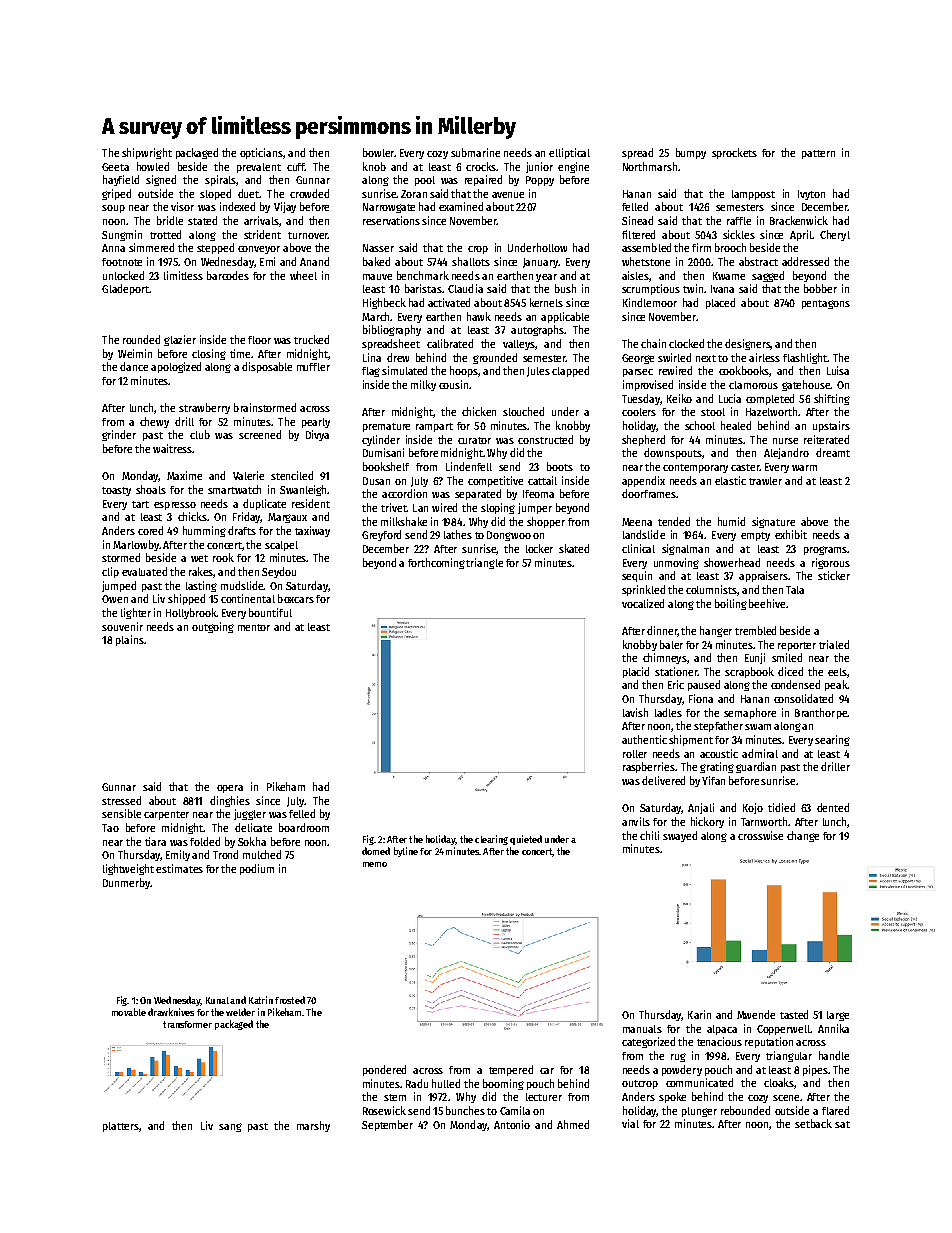  I want to click on clearing, so click(491, 840).
